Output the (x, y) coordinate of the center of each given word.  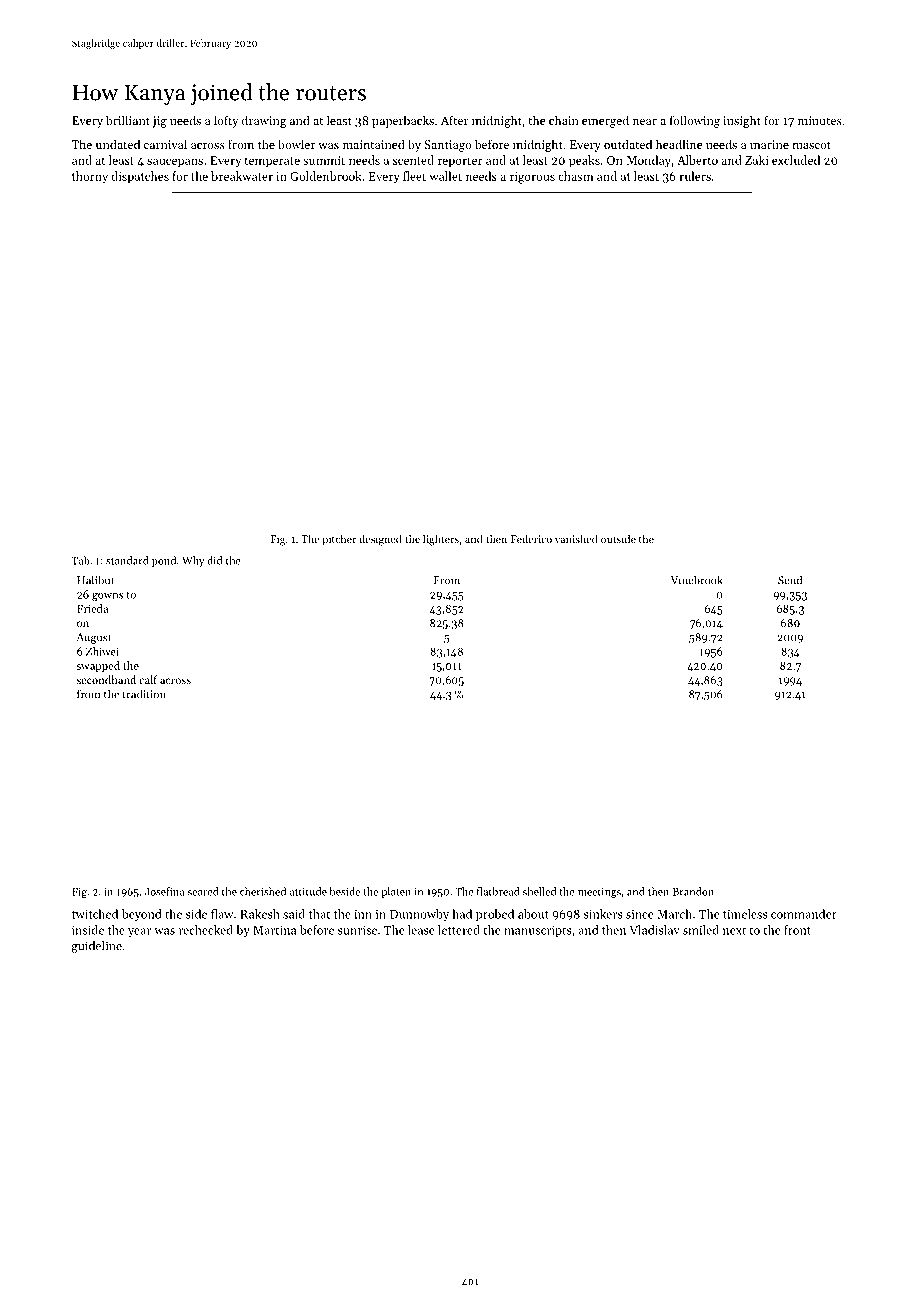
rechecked (206, 930)
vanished (576, 538)
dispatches (140, 177)
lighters (441, 540)
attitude (308, 891)
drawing (264, 121)
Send (790, 580)
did (214, 560)
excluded (796, 160)
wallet (446, 176)
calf (148, 679)
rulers (695, 176)
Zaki (757, 160)
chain (564, 120)
